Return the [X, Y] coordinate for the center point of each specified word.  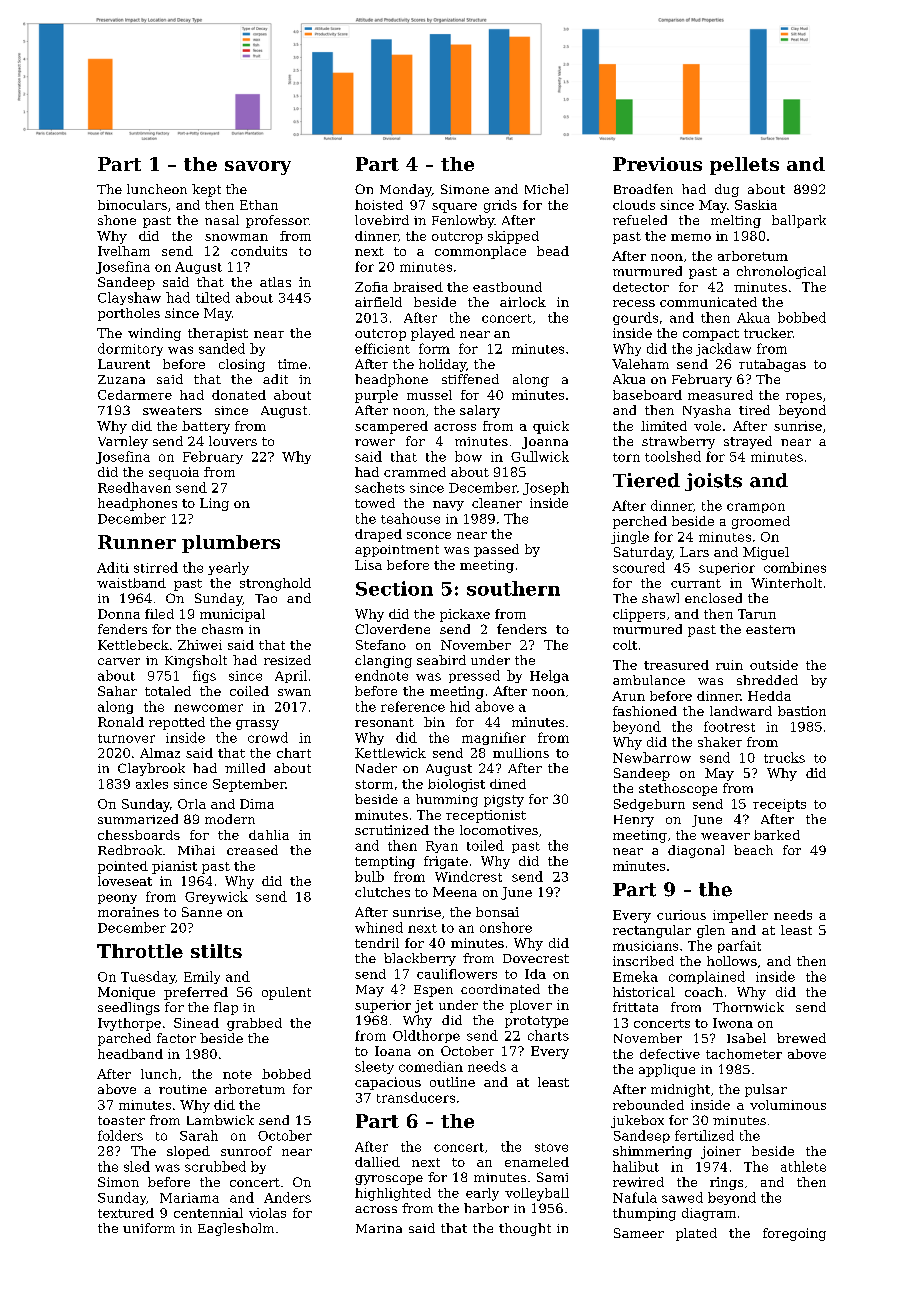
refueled [640, 220]
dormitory [130, 349]
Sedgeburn [649, 805]
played [433, 334]
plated [696, 1234]
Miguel [766, 553]
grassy [257, 725]
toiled [485, 845]
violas [267, 1213]
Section [394, 588]
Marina [379, 1228]
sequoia [174, 473]
